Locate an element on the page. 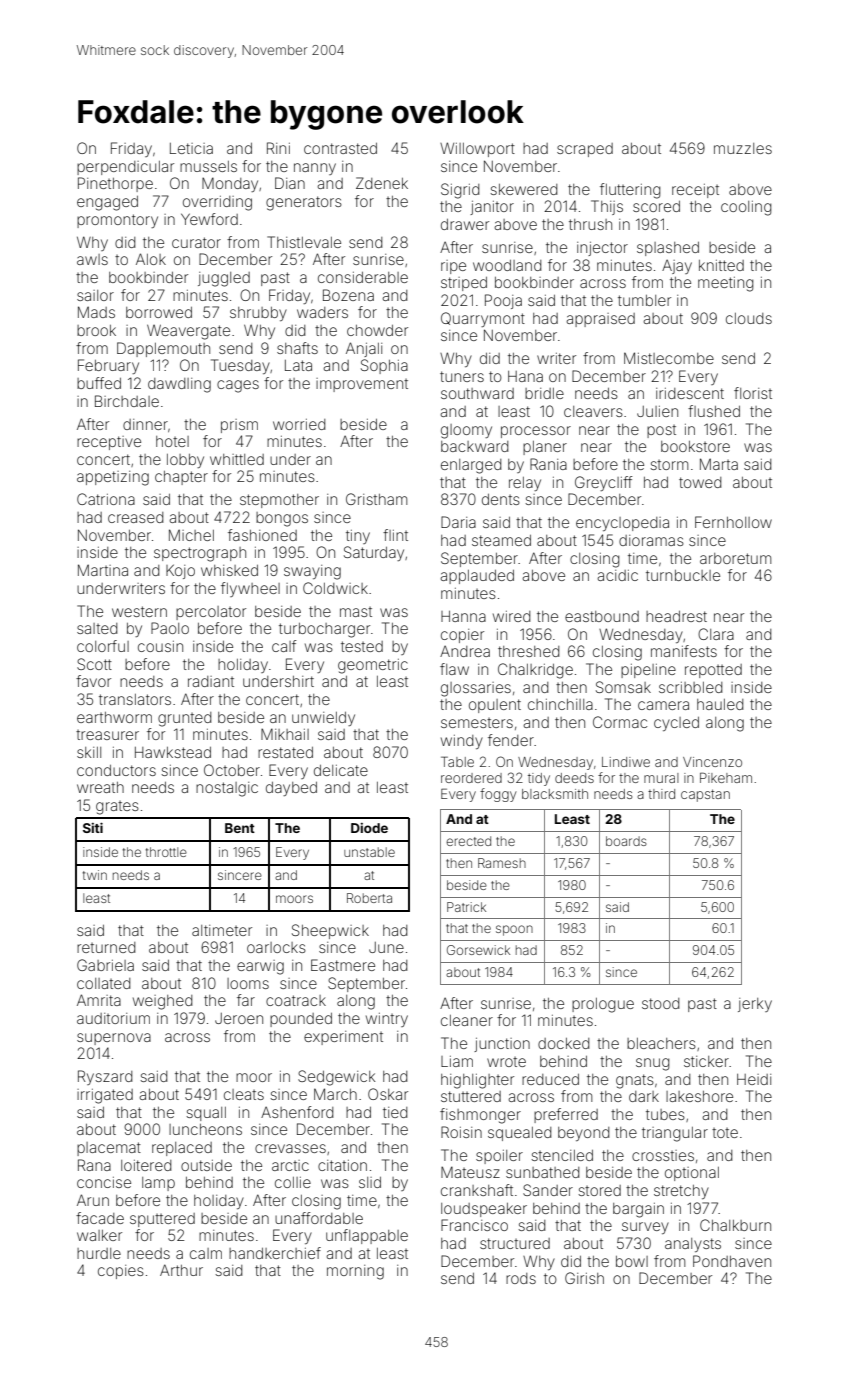 The image size is (849, 1400). cleavers is located at coordinates (593, 411).
